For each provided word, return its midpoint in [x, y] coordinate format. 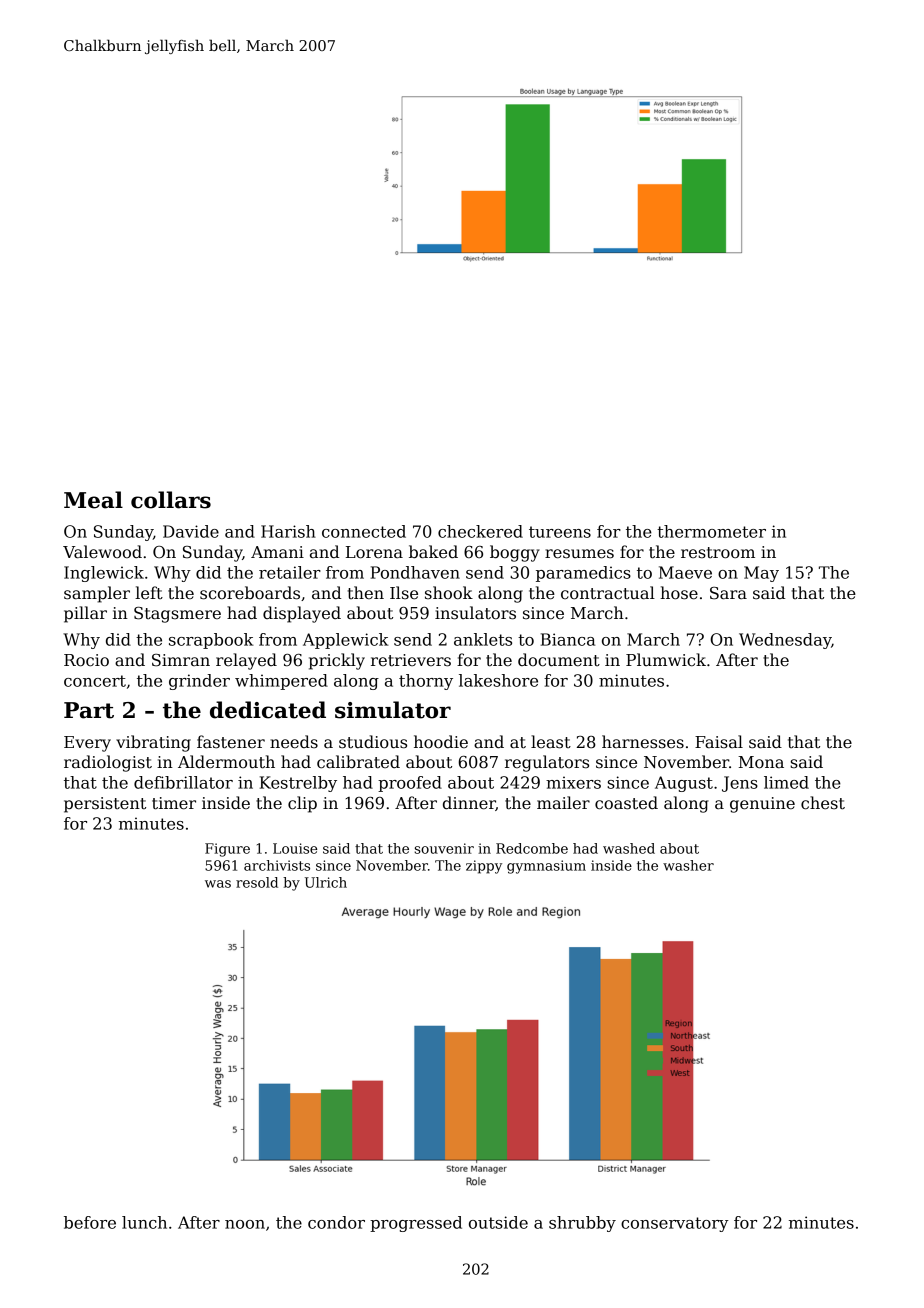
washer [688, 865]
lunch [144, 1222]
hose [679, 593]
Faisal [719, 742]
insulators [475, 613]
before [90, 1222]
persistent [105, 805]
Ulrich [326, 882]
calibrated [358, 762]
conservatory [675, 1224]
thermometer [711, 531]
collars [171, 500]
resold [257, 882]
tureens [560, 532]
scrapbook [211, 641]
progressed [416, 1224]
